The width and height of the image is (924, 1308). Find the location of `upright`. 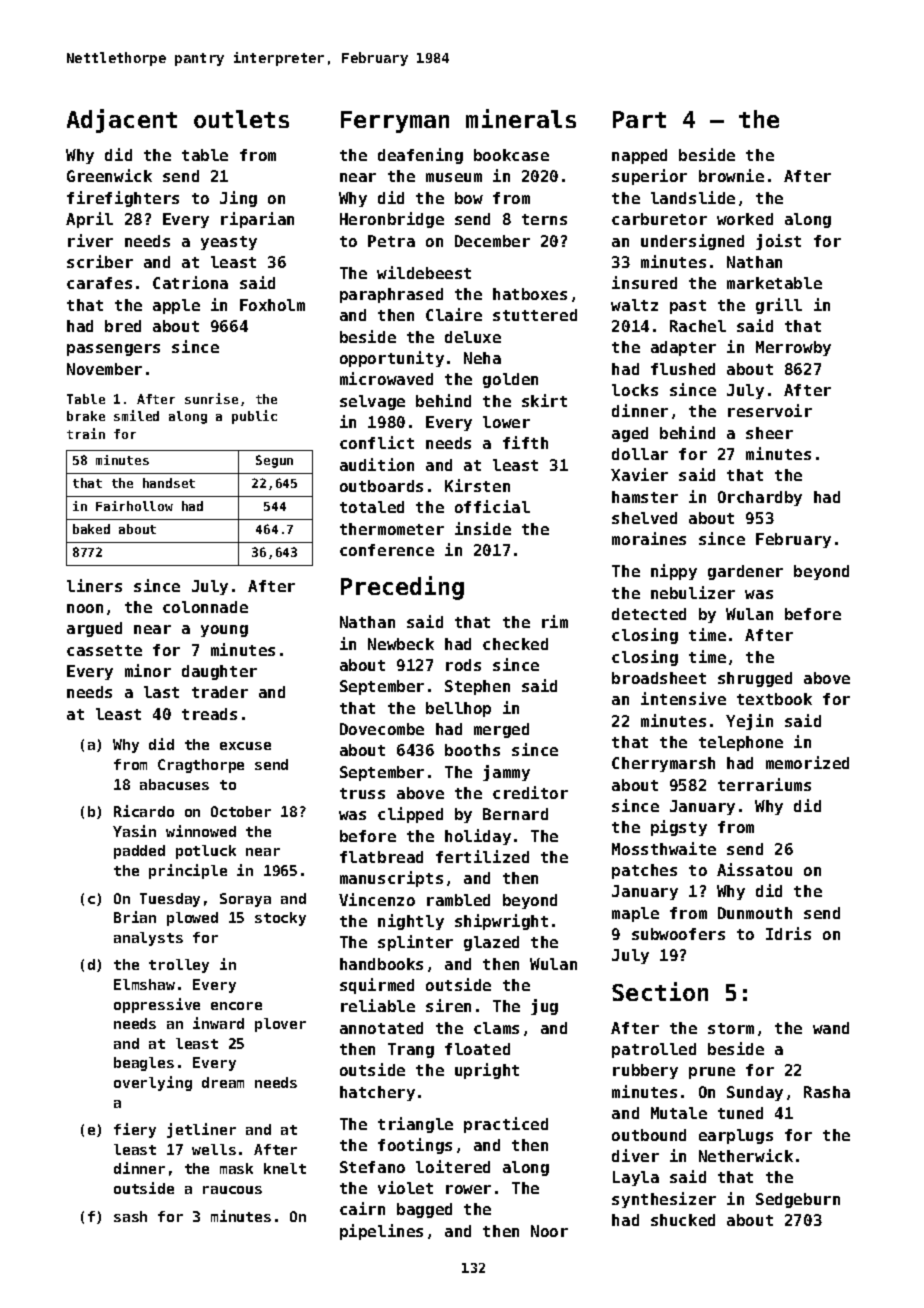

upright is located at coordinates (487, 1071).
